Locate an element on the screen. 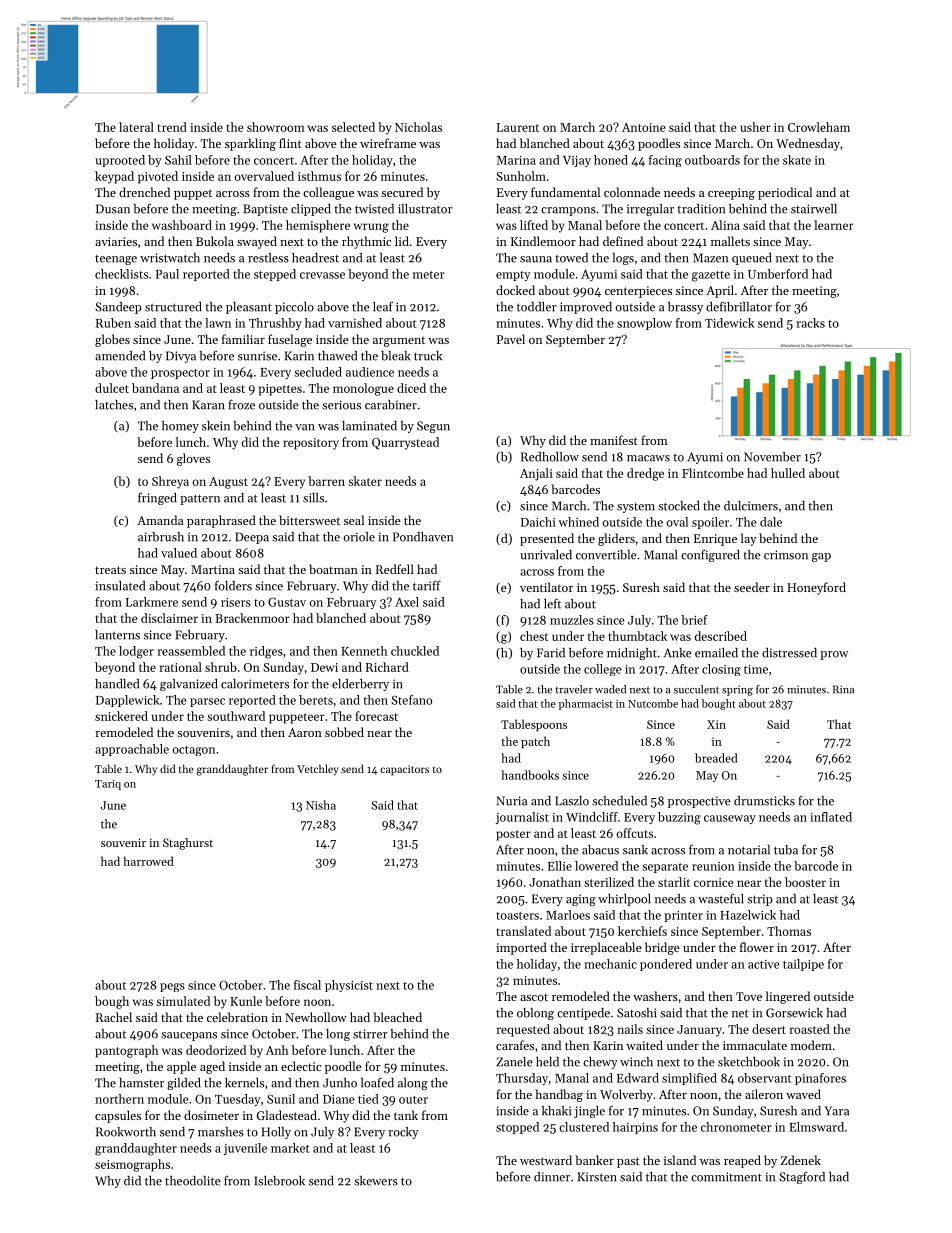 This screenshot has height=1233, width=952. pegs is located at coordinates (172, 987).
